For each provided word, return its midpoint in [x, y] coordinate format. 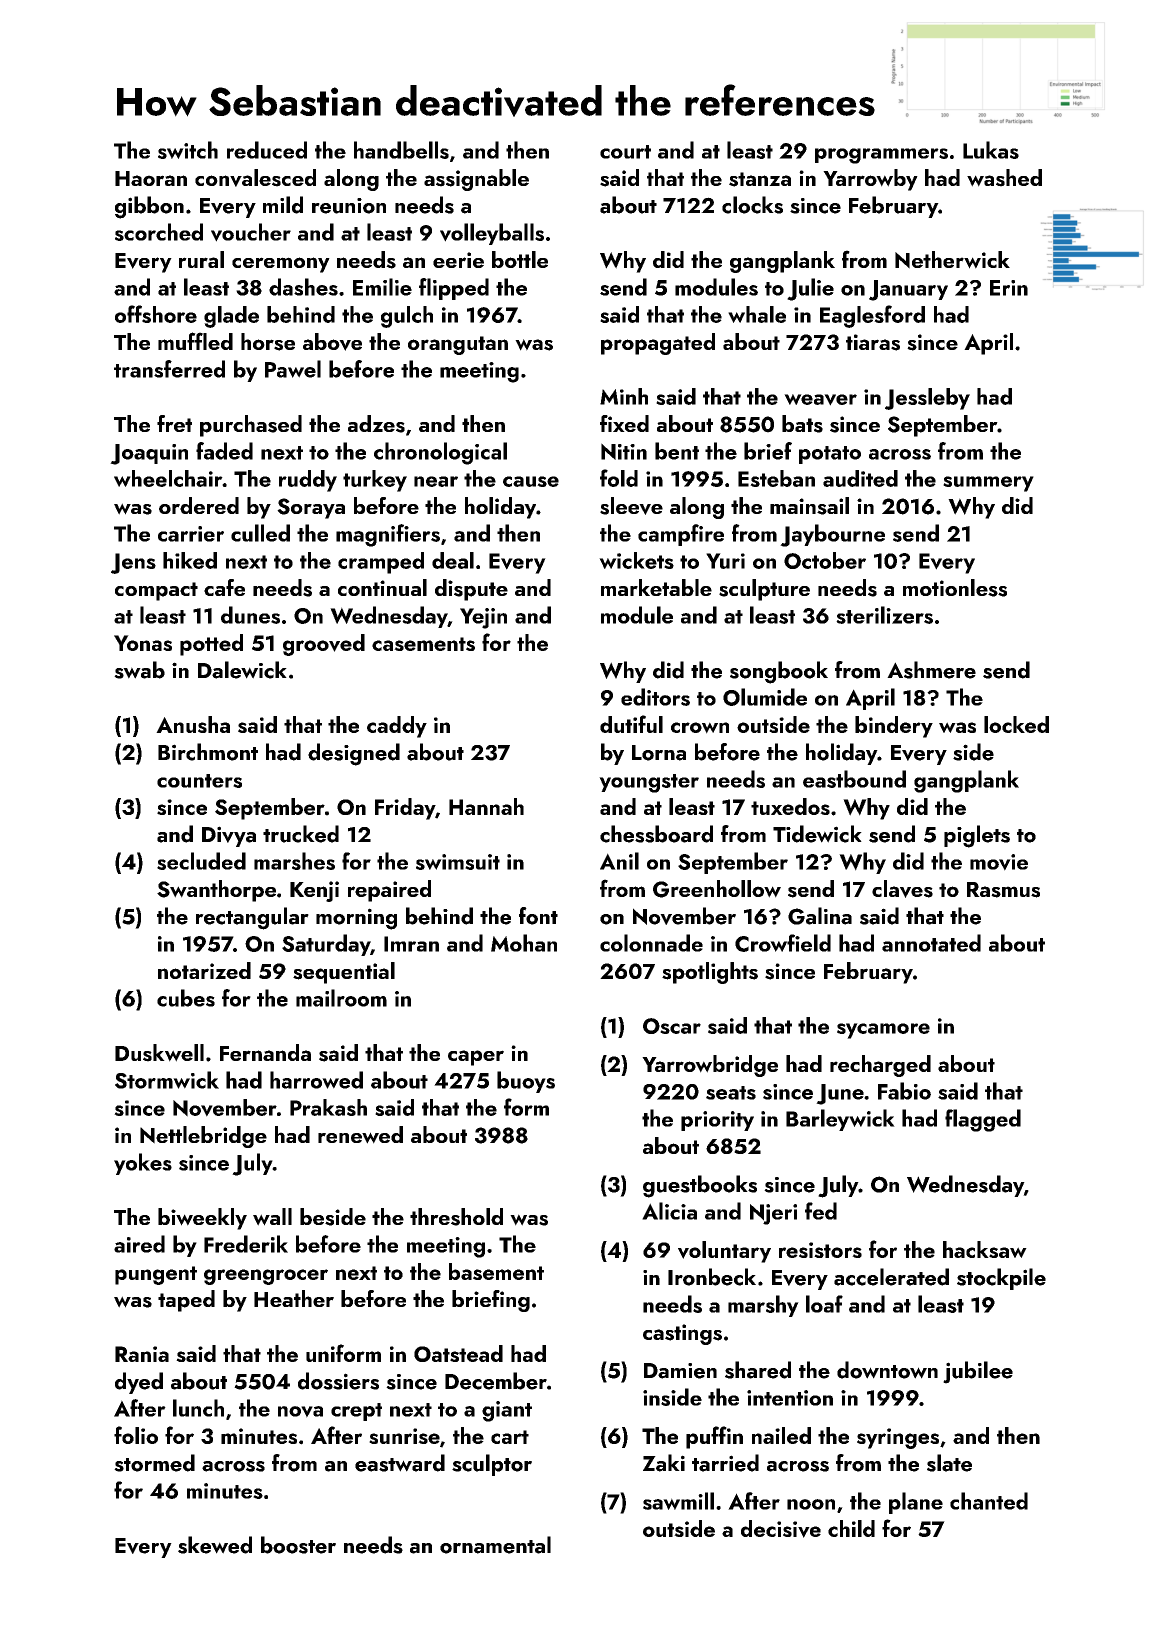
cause [531, 481]
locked [1016, 724]
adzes [376, 424]
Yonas [143, 643]
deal [453, 560]
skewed [215, 1545]
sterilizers [884, 615]
